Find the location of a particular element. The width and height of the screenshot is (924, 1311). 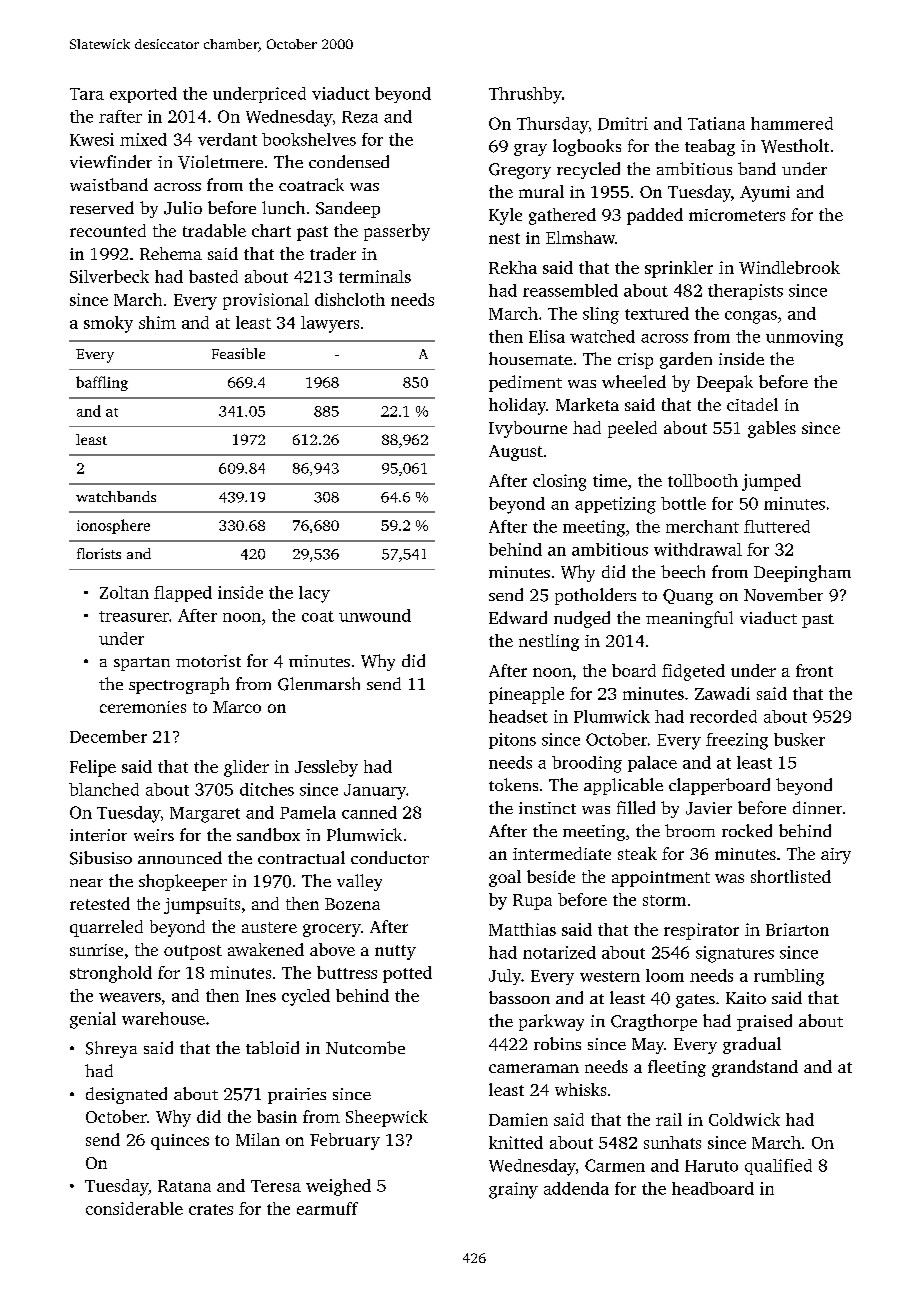

Nutcombe is located at coordinates (365, 1047).
